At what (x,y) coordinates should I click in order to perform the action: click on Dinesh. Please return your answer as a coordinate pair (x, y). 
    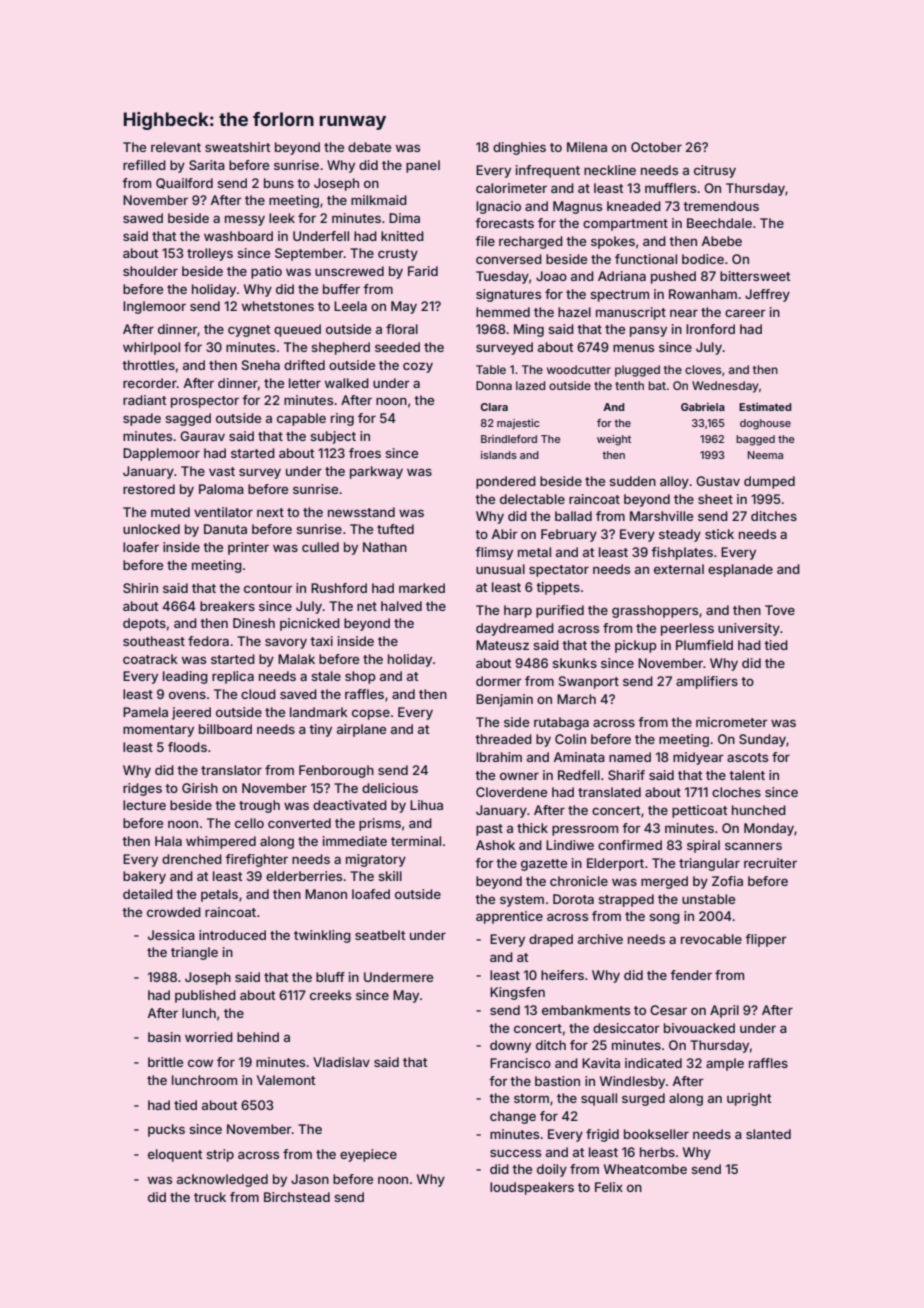
    Looking at the image, I should click on (254, 623).
